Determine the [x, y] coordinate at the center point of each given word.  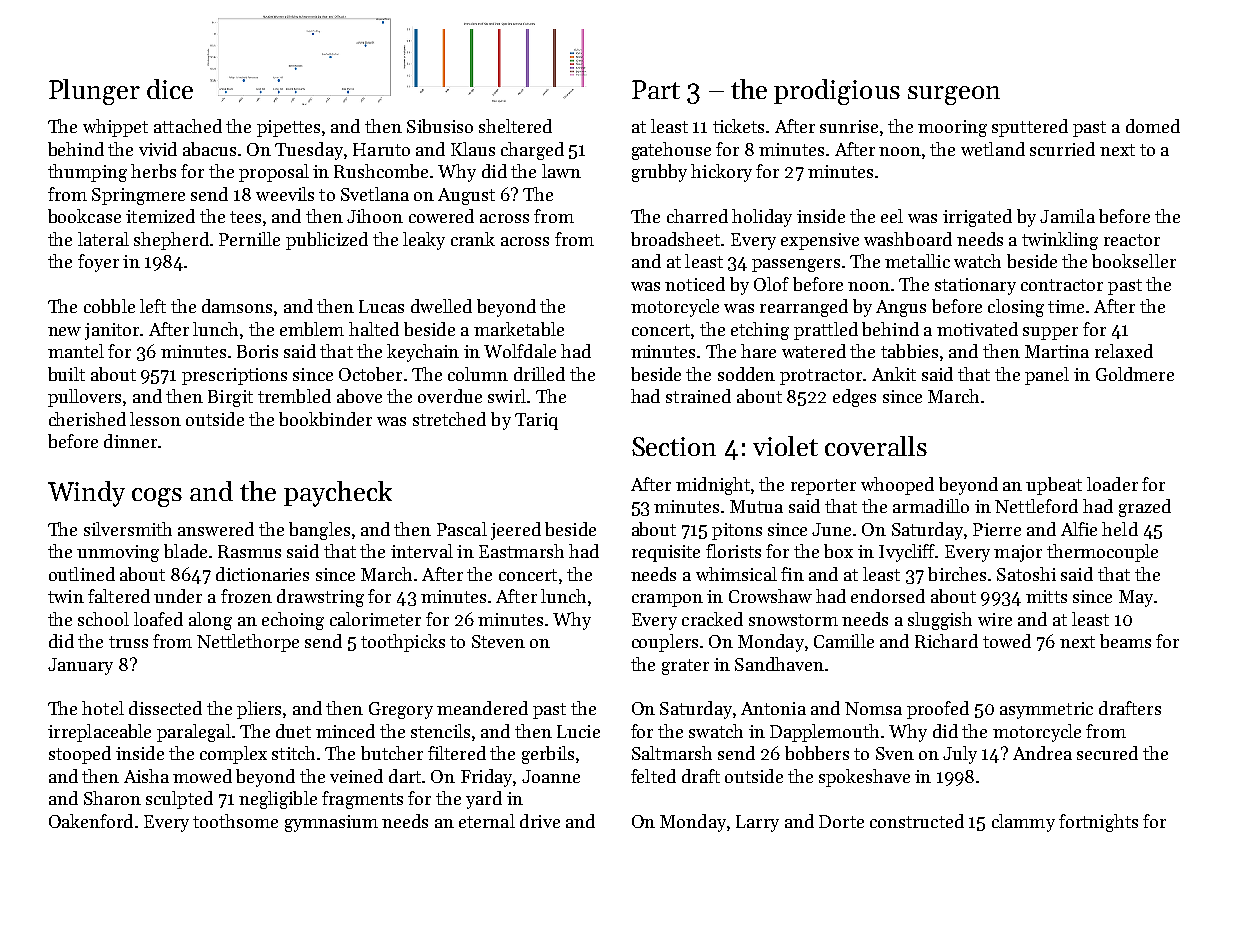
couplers [665, 643]
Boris [257, 351]
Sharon [112, 798]
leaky [424, 241]
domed [1153, 126]
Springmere [138, 196]
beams [1125, 641]
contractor [1062, 285]
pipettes [288, 128]
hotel [103, 708]
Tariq [536, 421]
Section [674, 446]
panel [1047, 376]
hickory [721, 173]
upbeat [1054, 486]
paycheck [338, 494]
